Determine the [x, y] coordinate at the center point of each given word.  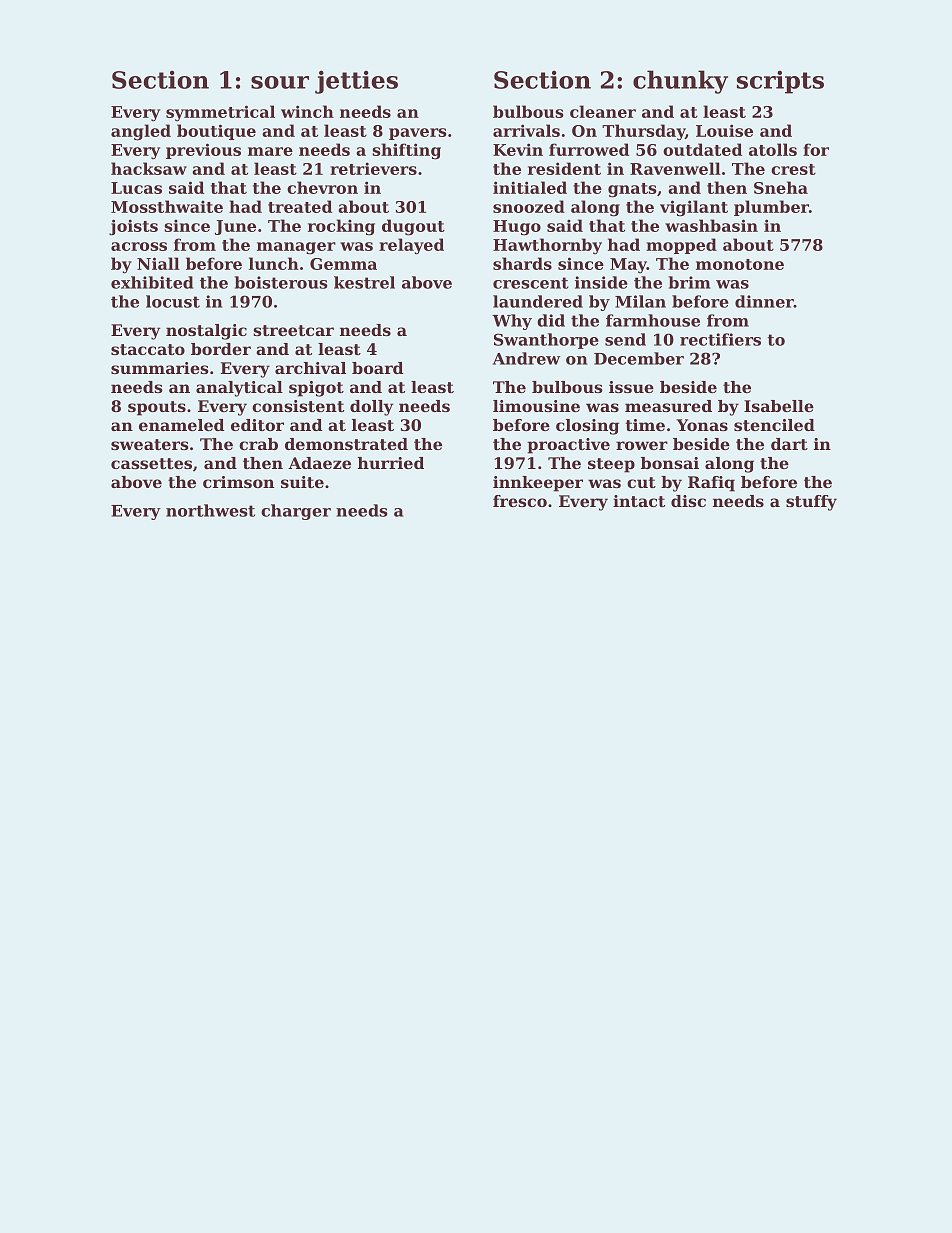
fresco [520, 501]
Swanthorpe [546, 341]
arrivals [526, 130]
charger [296, 512]
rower [642, 445]
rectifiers [720, 339]
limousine [536, 406]
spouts [157, 408]
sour [280, 82]
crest [793, 169]
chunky [680, 82]
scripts [780, 82]
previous [203, 151]
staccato [148, 349]
